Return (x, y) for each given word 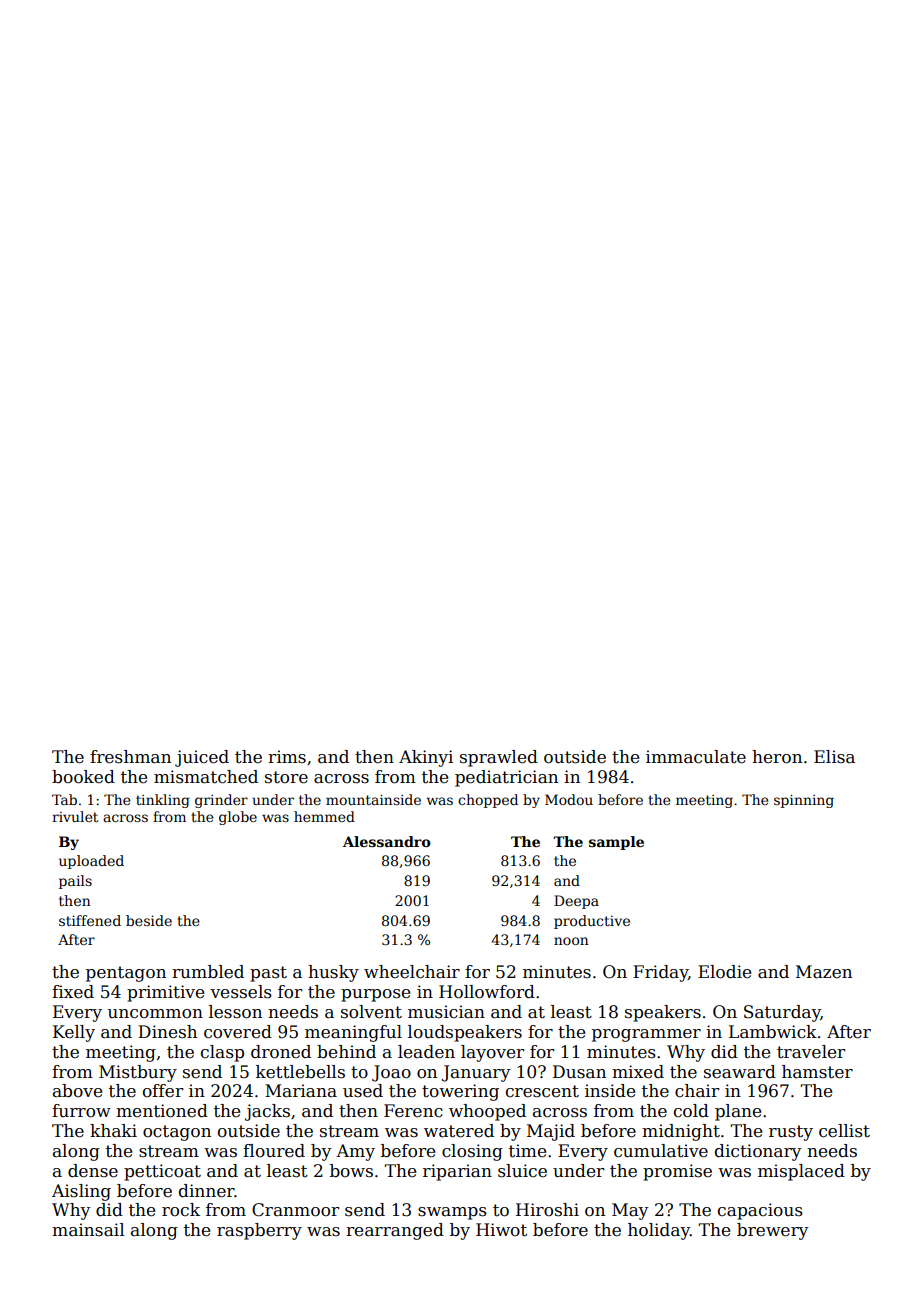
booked (83, 777)
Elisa (834, 757)
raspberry (259, 1231)
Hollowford (487, 992)
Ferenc (413, 1111)
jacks (267, 1112)
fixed (73, 992)
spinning (804, 801)
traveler (811, 1052)
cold (691, 1111)
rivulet (75, 816)
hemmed (324, 816)
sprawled (499, 758)
